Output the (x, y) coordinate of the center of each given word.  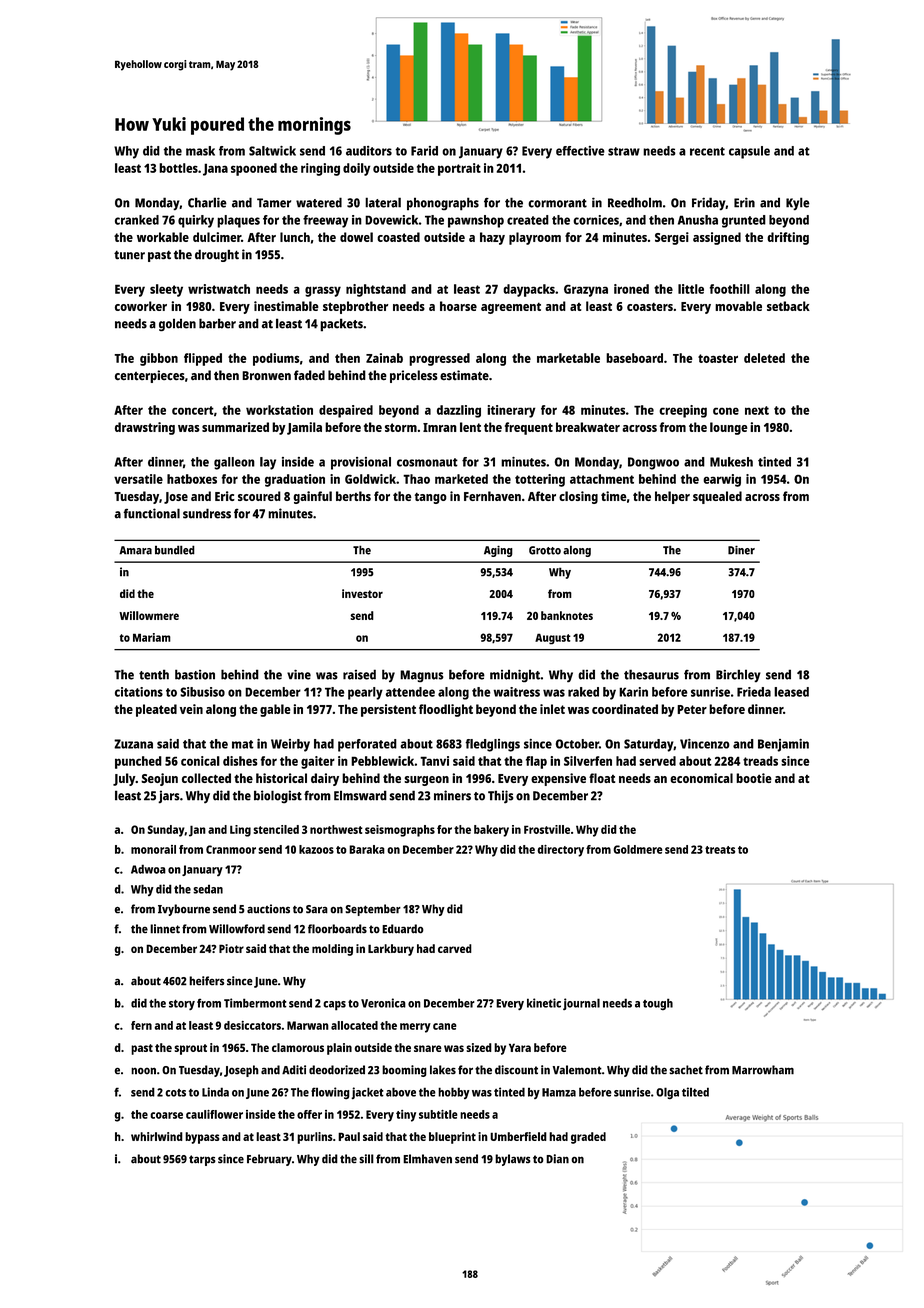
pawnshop (476, 221)
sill (366, 1159)
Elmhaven (427, 1159)
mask (200, 151)
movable (738, 306)
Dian (557, 1159)
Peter (692, 709)
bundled (175, 550)
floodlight (446, 710)
